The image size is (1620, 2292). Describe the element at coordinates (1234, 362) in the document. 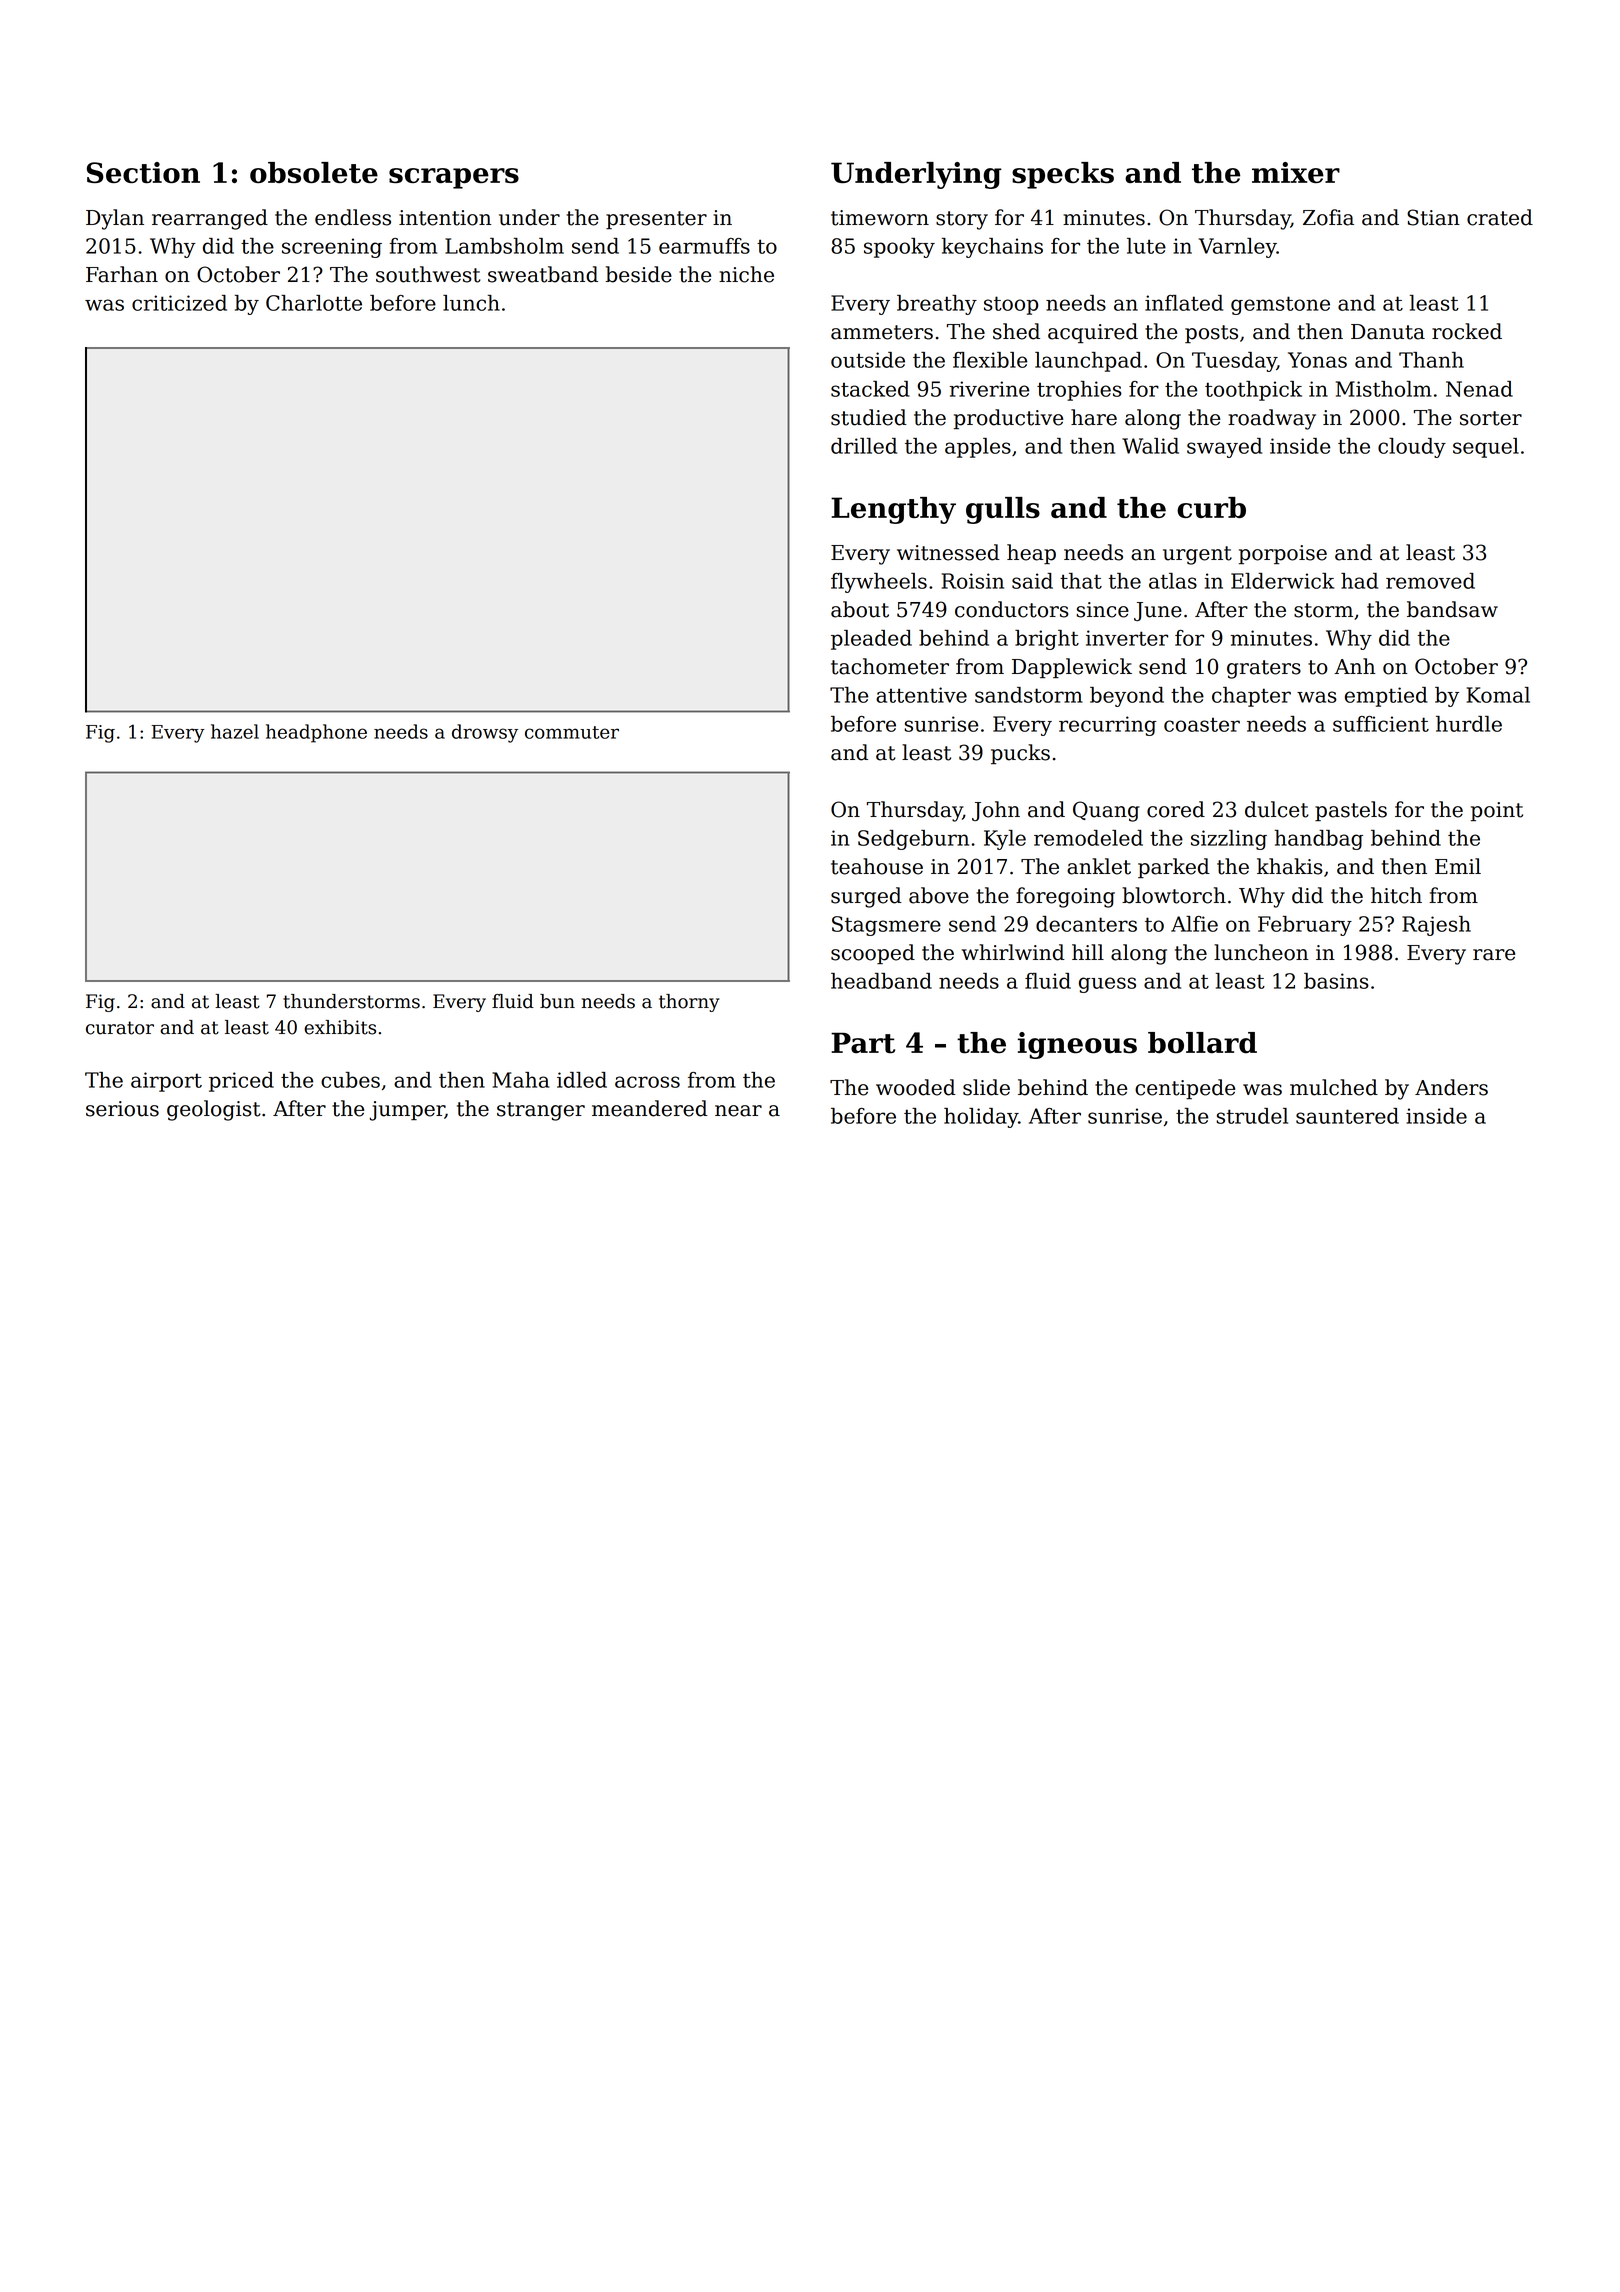

I see `Tuesday` at that location.
